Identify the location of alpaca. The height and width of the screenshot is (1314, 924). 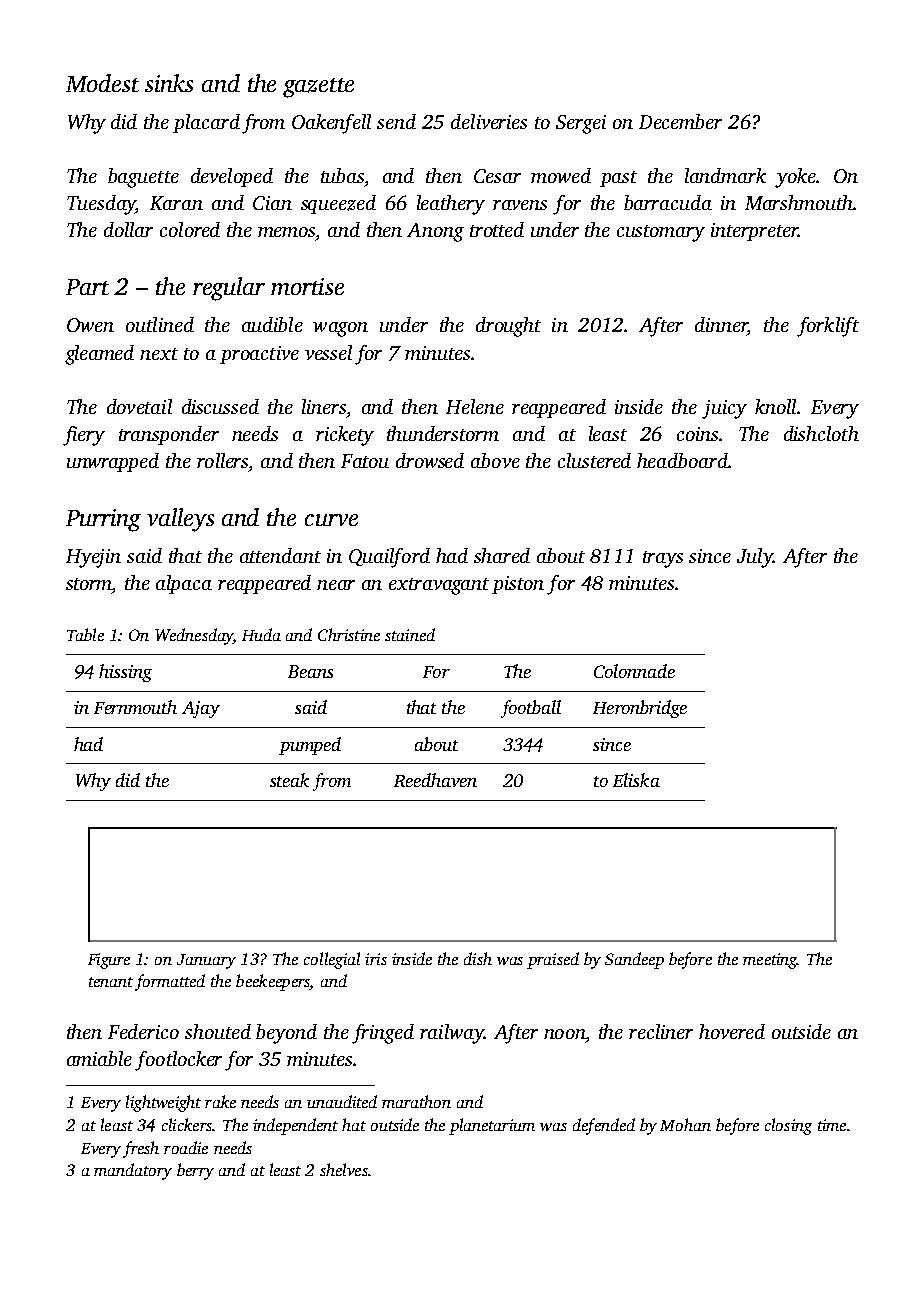
(184, 584).
